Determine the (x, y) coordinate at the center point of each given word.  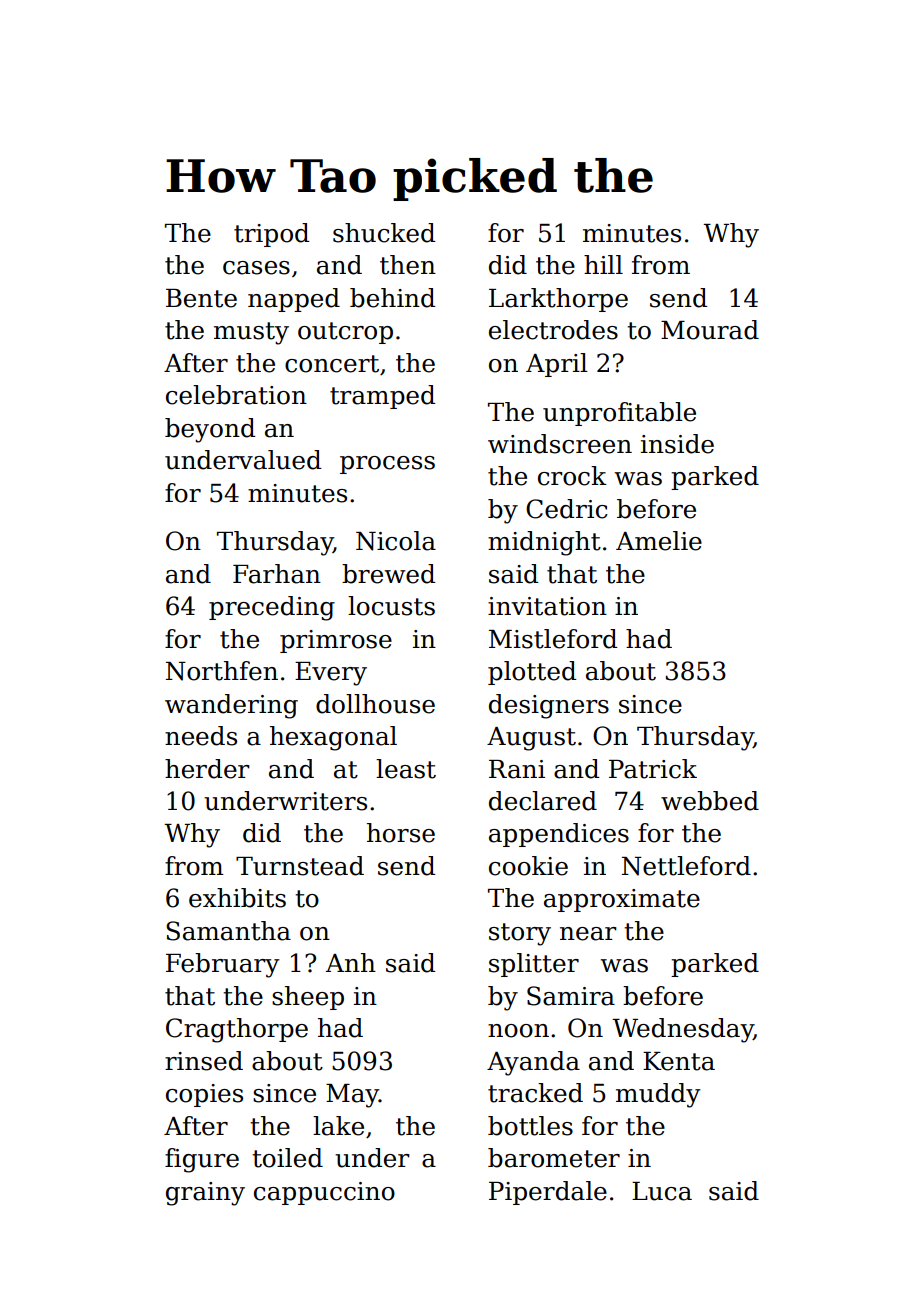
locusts (391, 606)
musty (251, 333)
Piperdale (548, 1193)
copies (204, 1095)
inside (677, 444)
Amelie (659, 541)
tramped (382, 397)
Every (331, 674)
